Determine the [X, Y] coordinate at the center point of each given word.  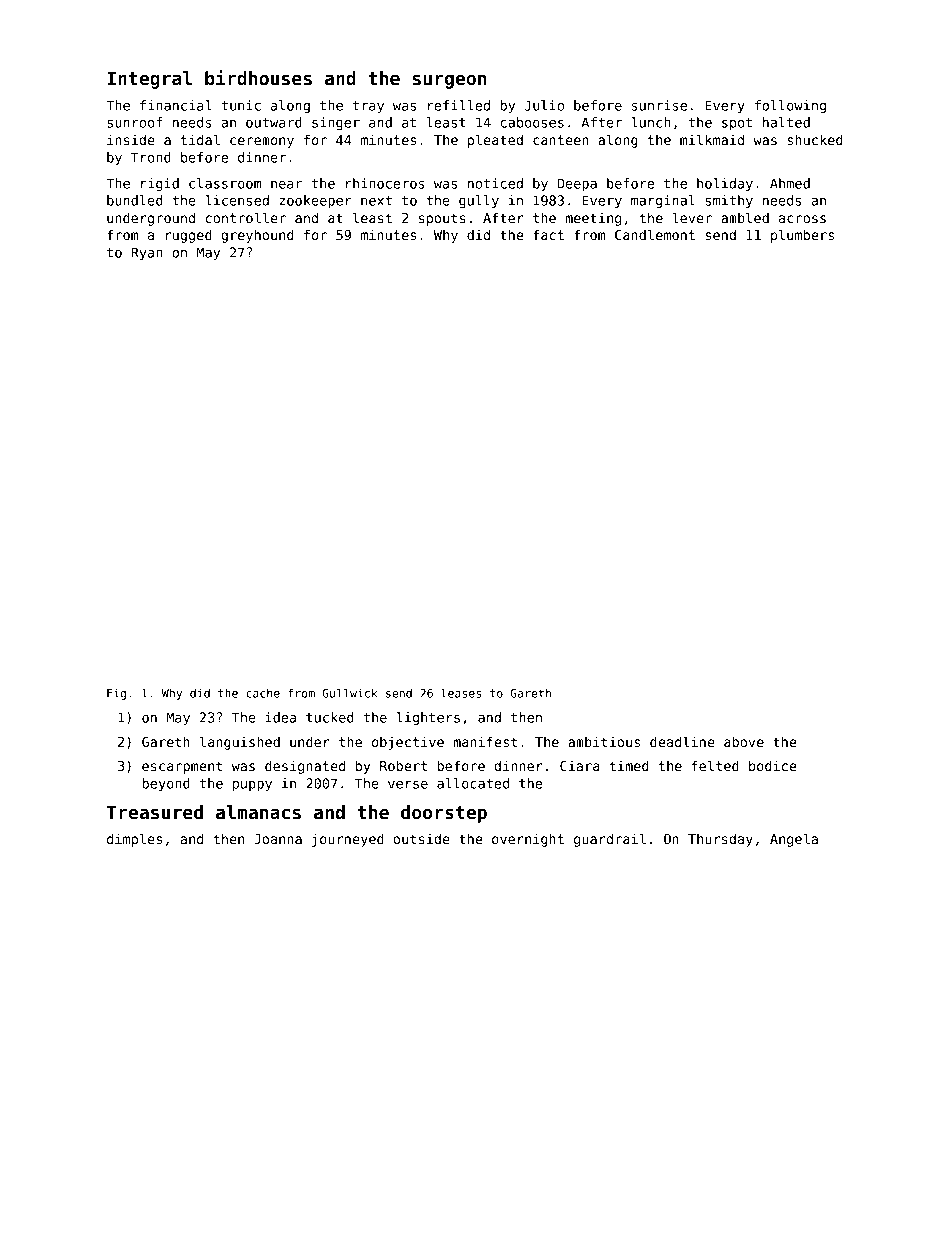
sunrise [659, 105]
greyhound [257, 236]
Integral [149, 80]
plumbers [802, 236]
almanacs [258, 812]
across [802, 219]
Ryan [147, 254]
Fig [116, 694]
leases [461, 693]
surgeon [449, 82]
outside [421, 838]
